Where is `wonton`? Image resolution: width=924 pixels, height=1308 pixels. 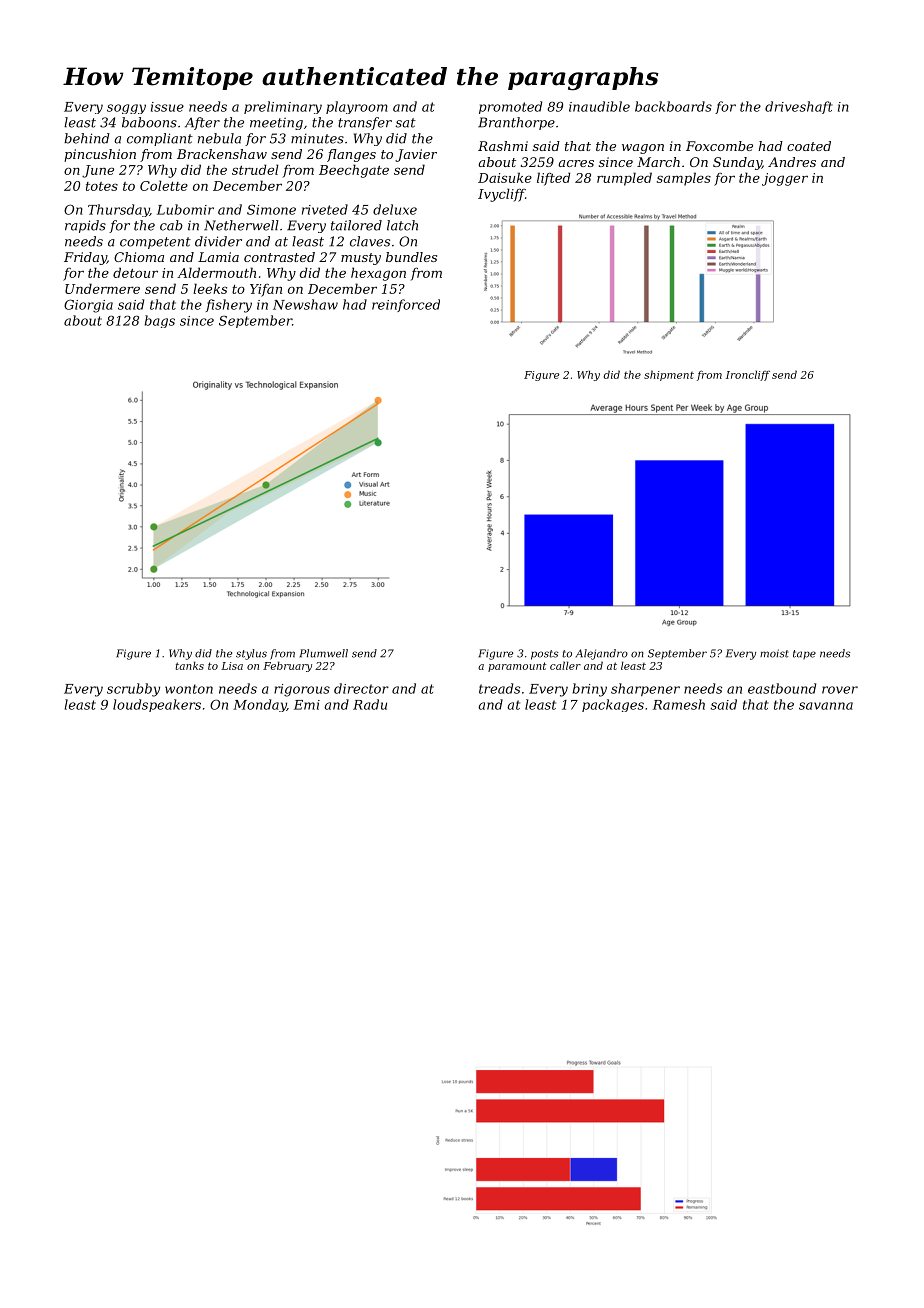
wonton is located at coordinates (189, 689).
